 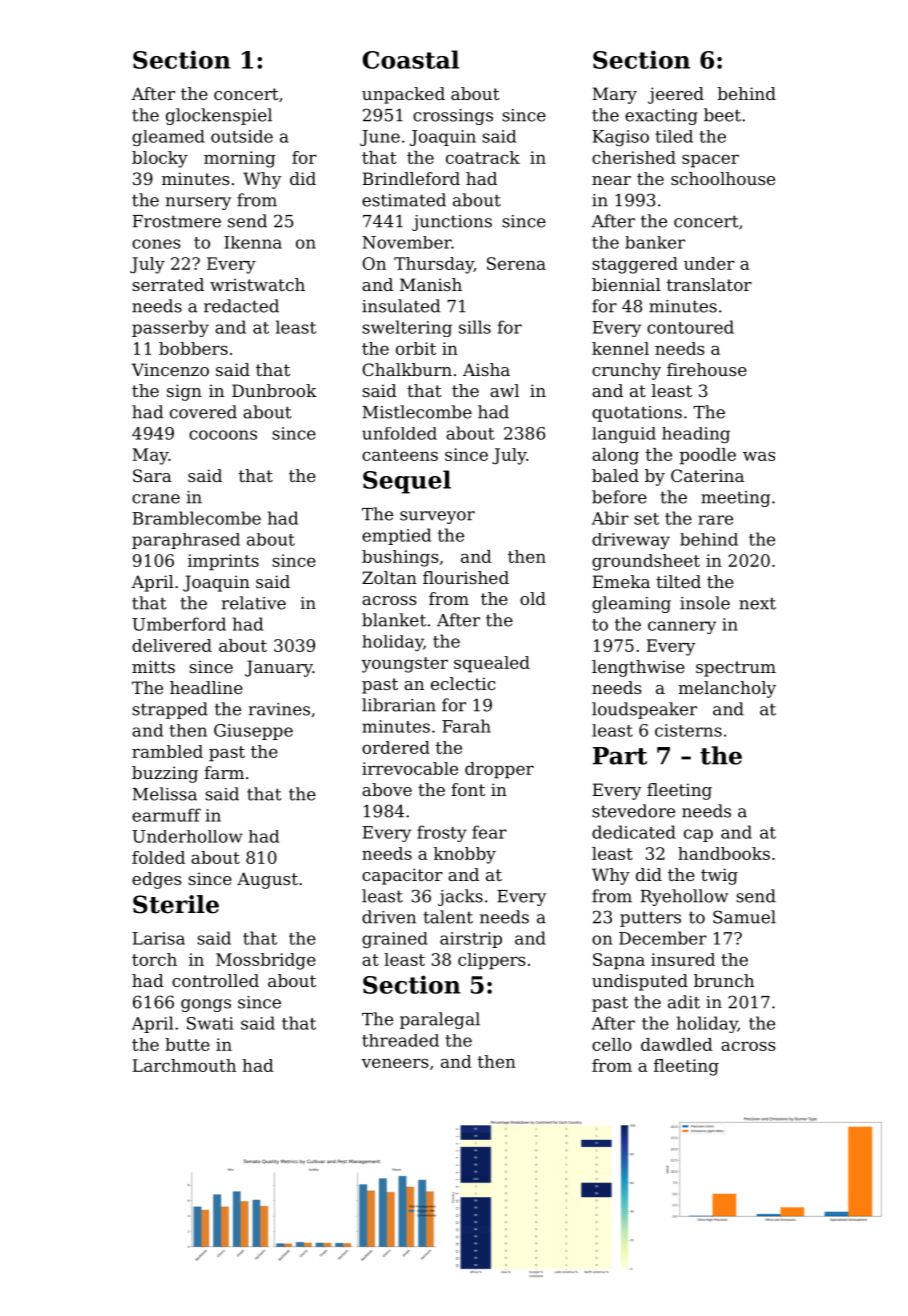 I want to click on Zoltan, so click(x=389, y=577).
